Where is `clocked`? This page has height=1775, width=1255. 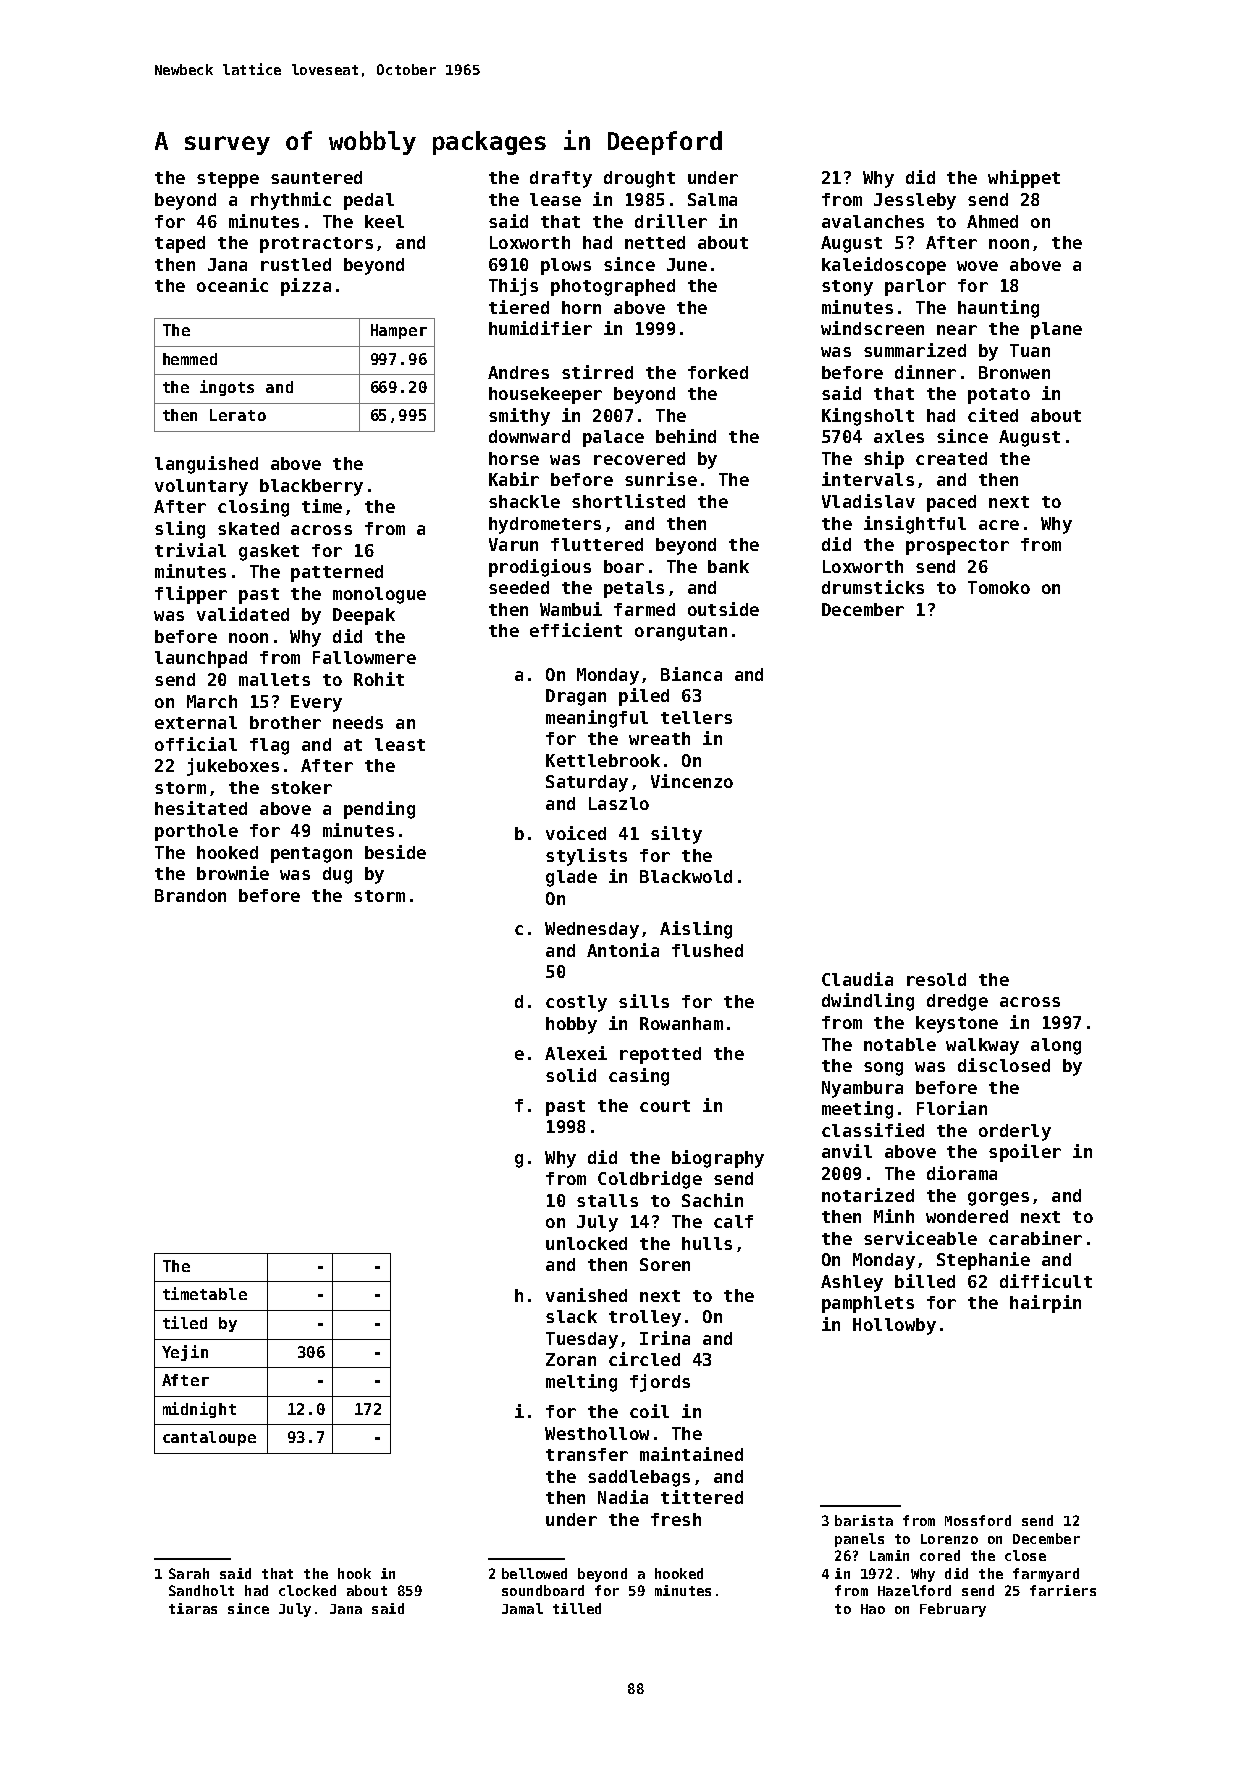
clocked is located at coordinates (307, 1590).
